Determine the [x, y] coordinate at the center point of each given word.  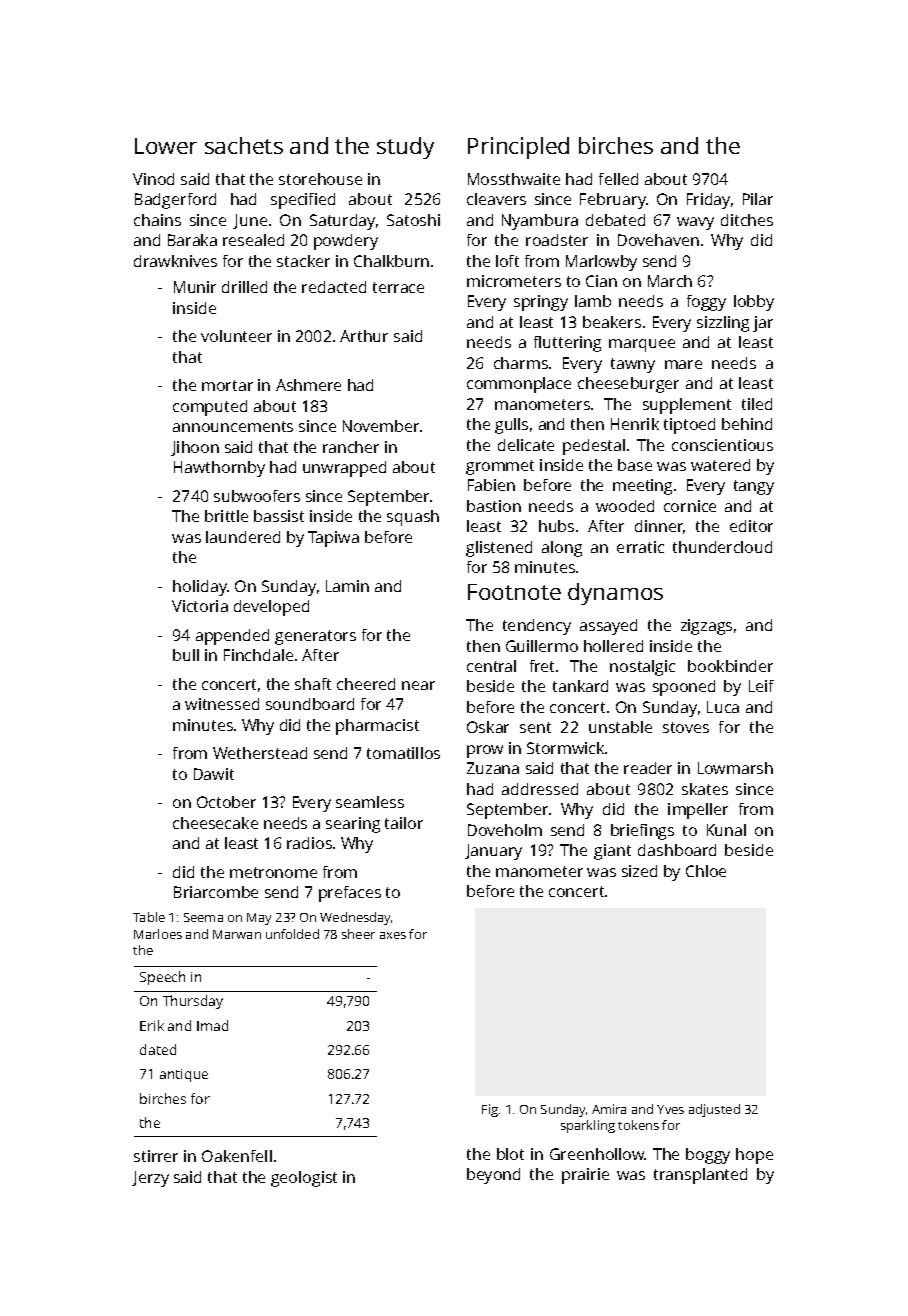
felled [618, 179]
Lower [166, 146]
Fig [490, 1110]
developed [271, 608]
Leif [761, 686]
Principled [518, 148]
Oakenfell [237, 1156]
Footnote [514, 592]
